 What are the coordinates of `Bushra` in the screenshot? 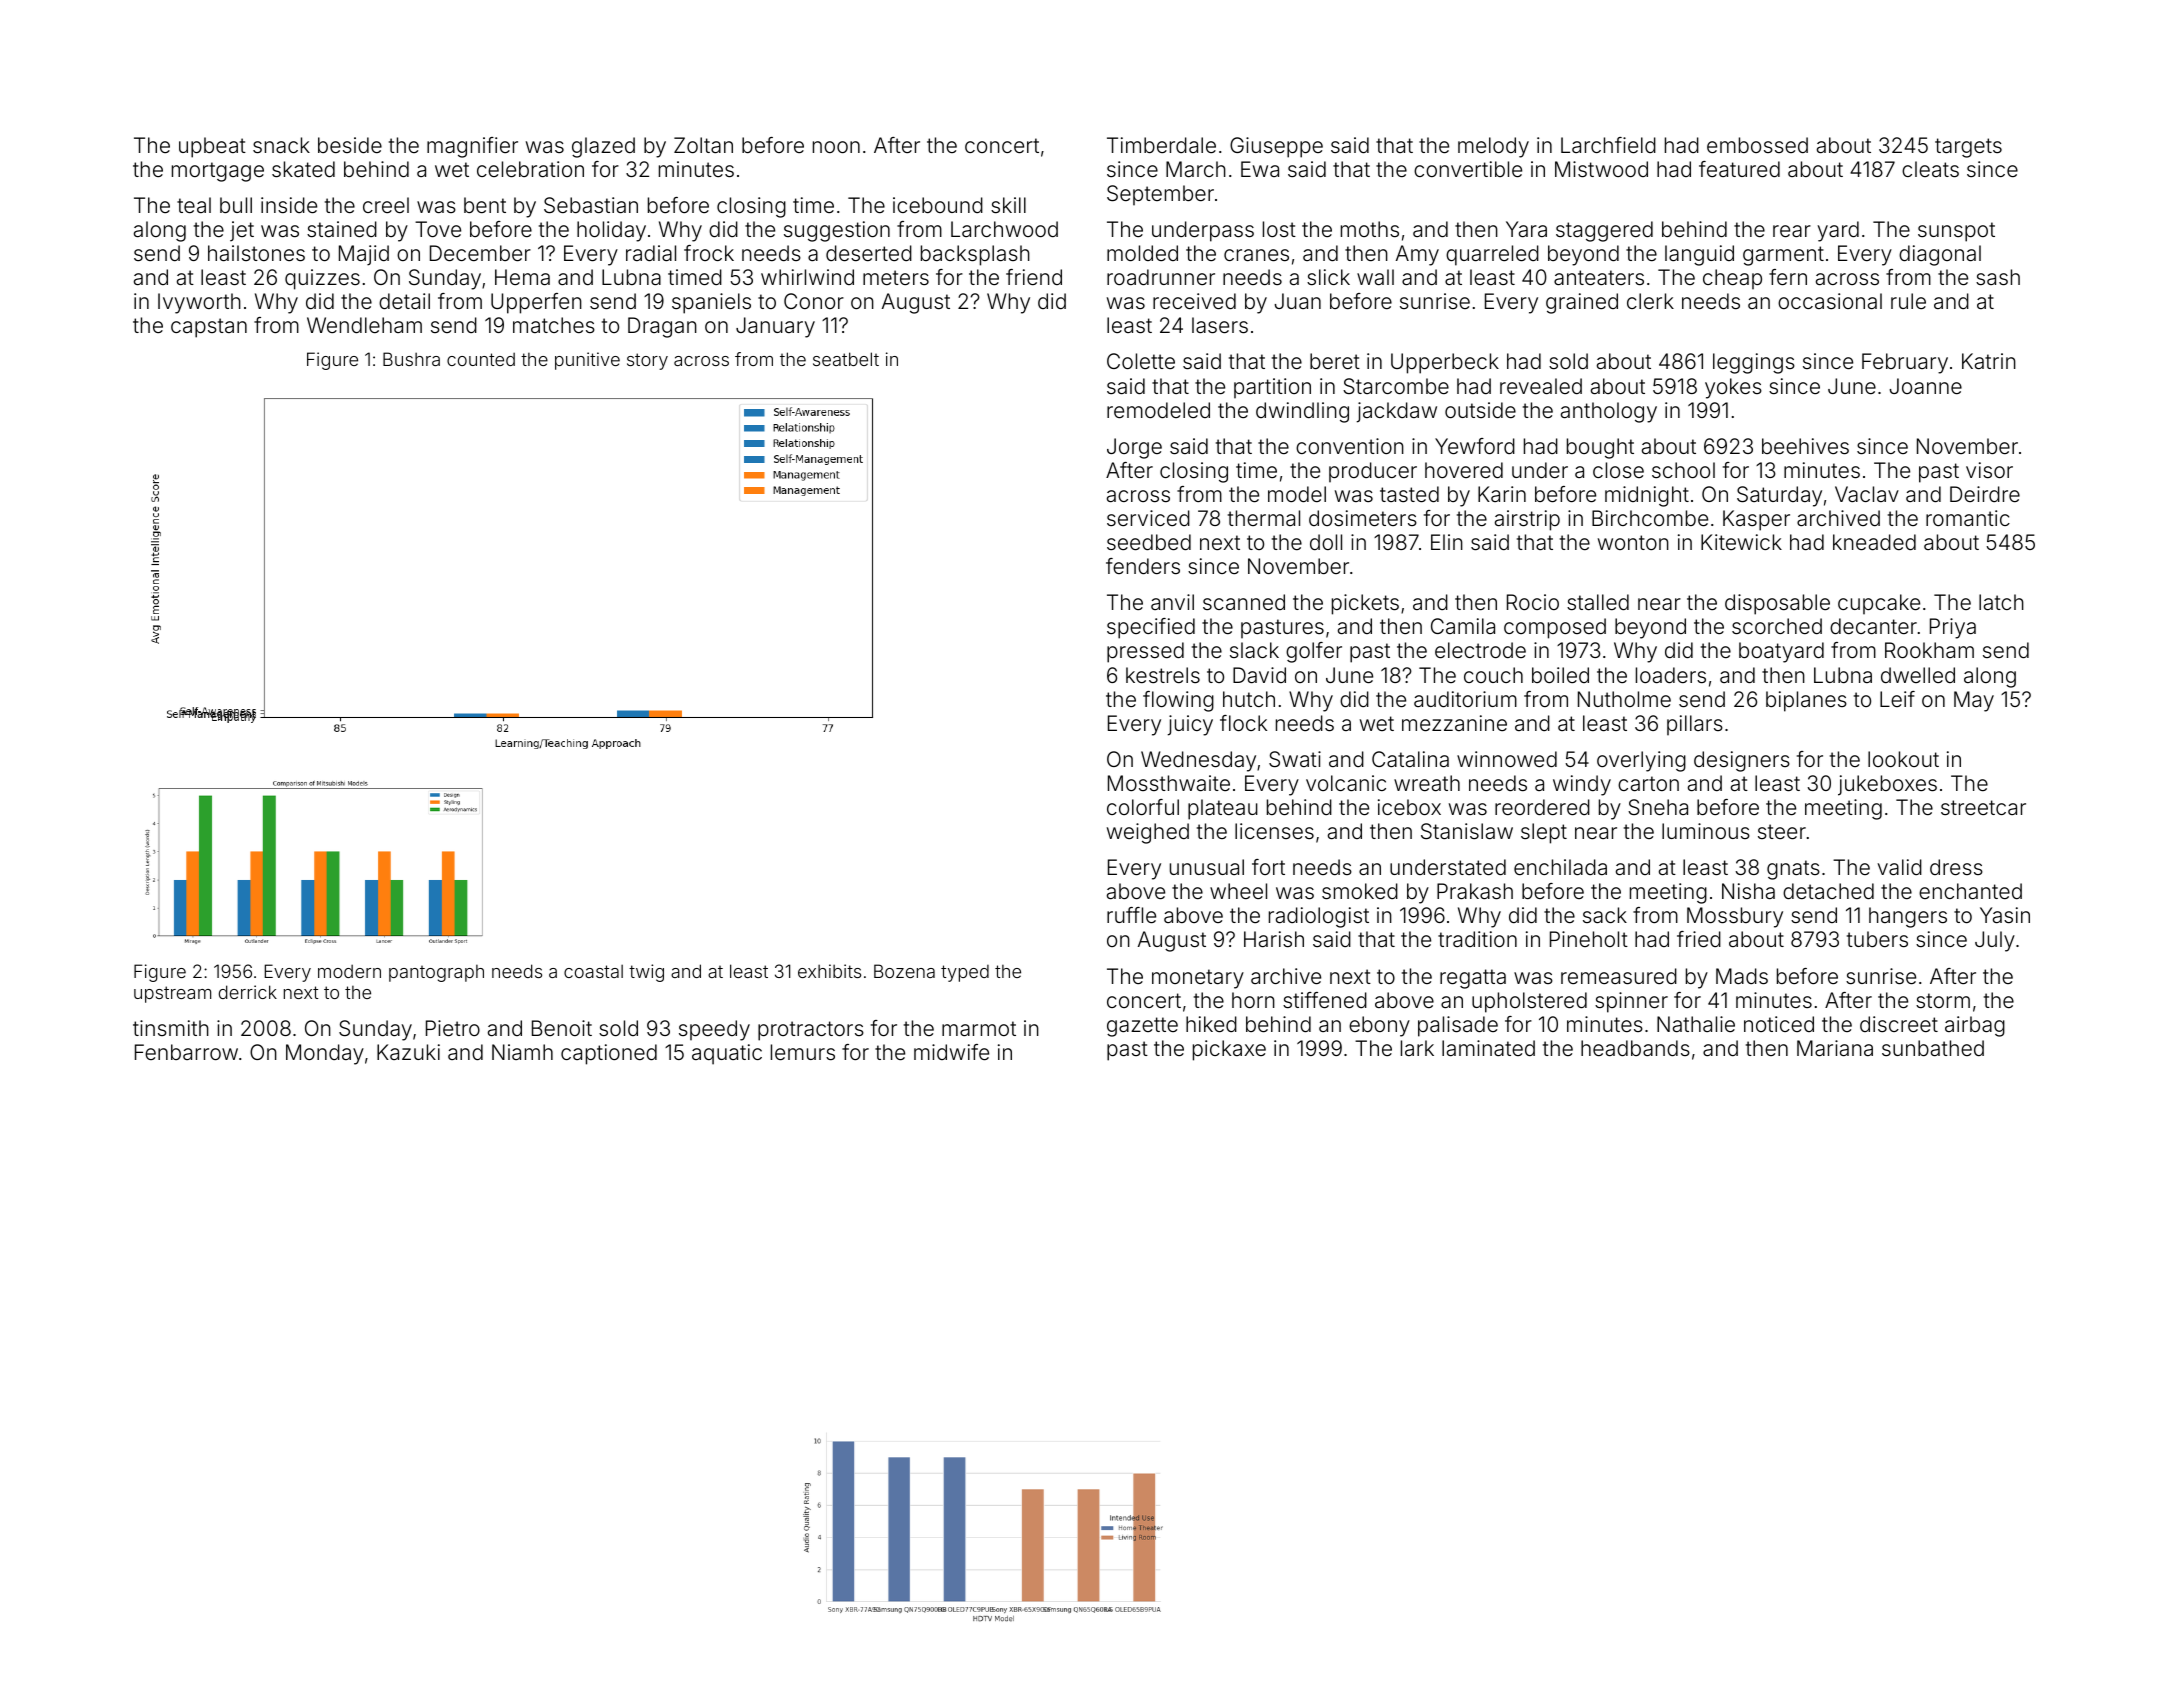 It's located at (411, 359).
